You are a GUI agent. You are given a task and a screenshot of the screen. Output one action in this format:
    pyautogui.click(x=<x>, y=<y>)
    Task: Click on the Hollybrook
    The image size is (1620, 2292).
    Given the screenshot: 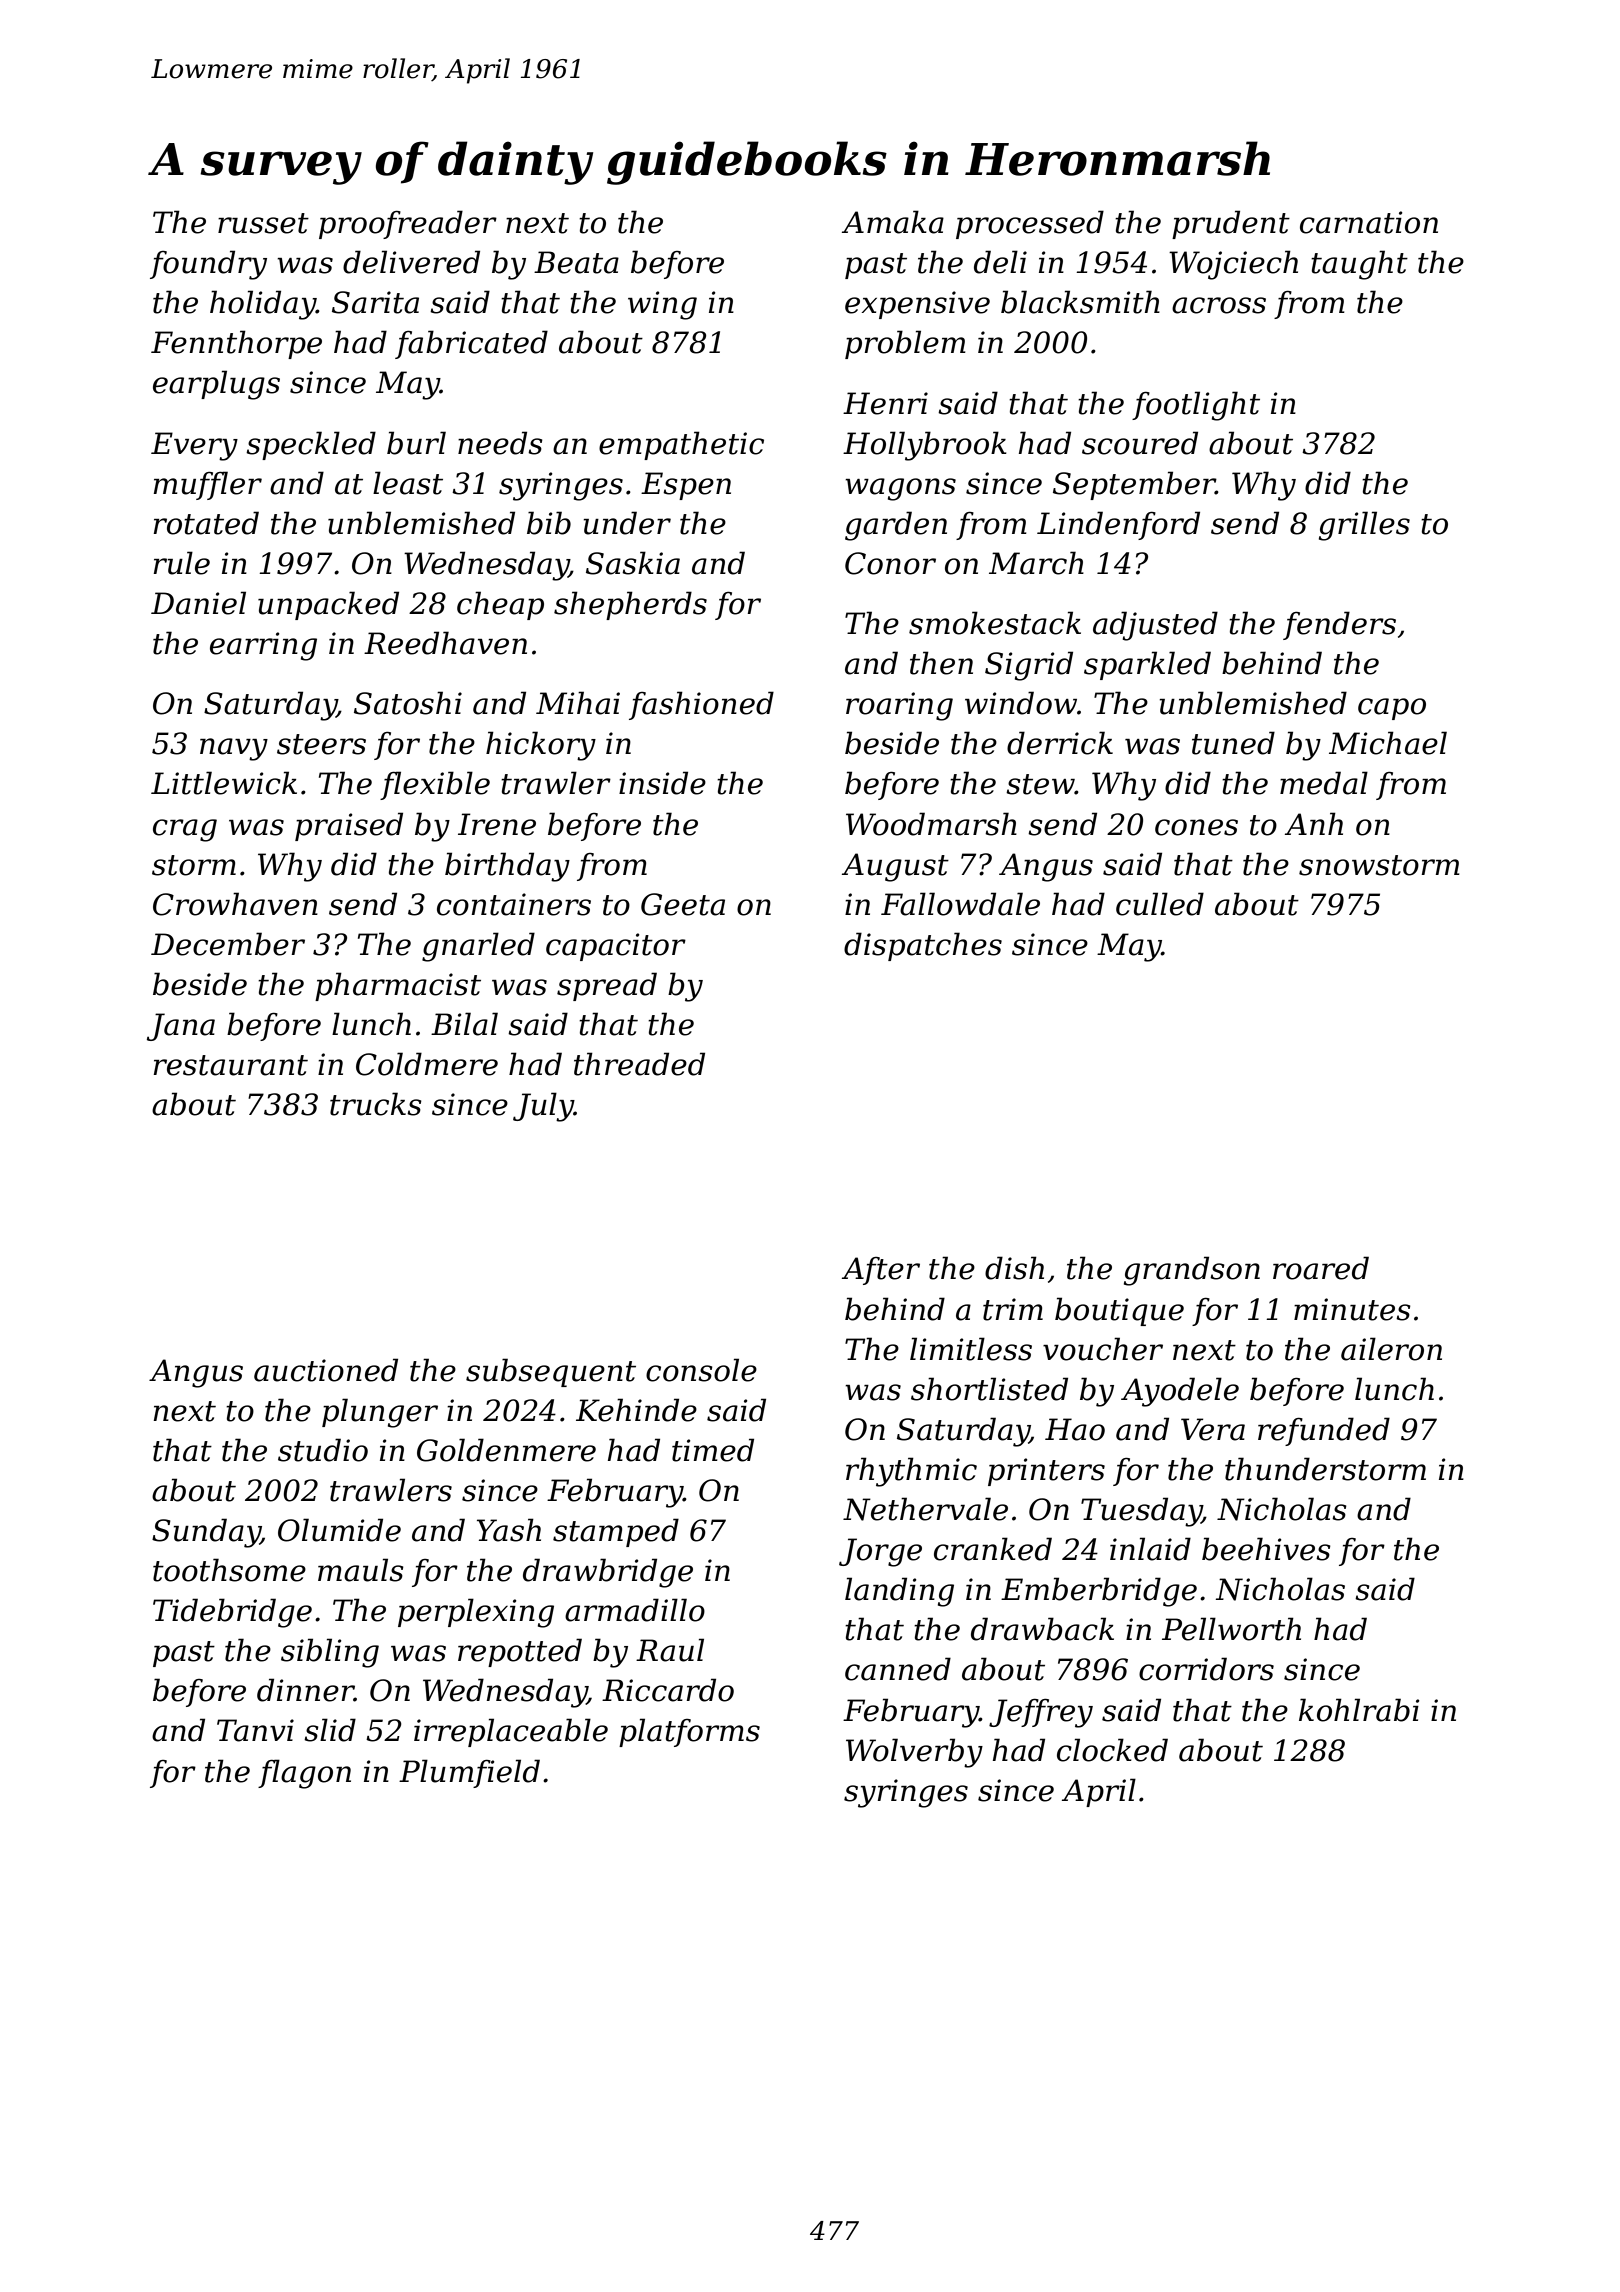 What is the action you would take?
    pyautogui.click(x=925, y=446)
